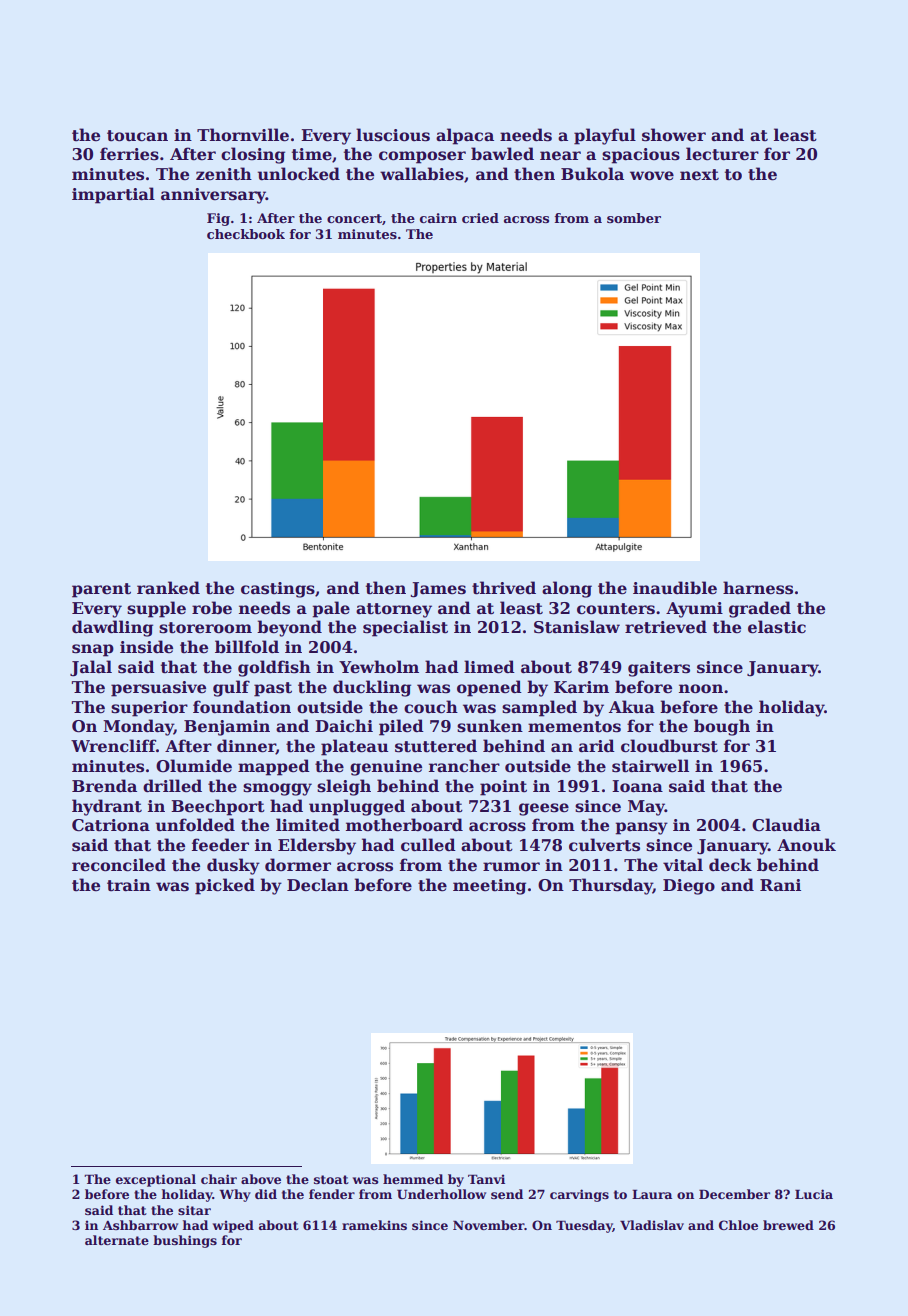  I want to click on superior, so click(149, 709).
